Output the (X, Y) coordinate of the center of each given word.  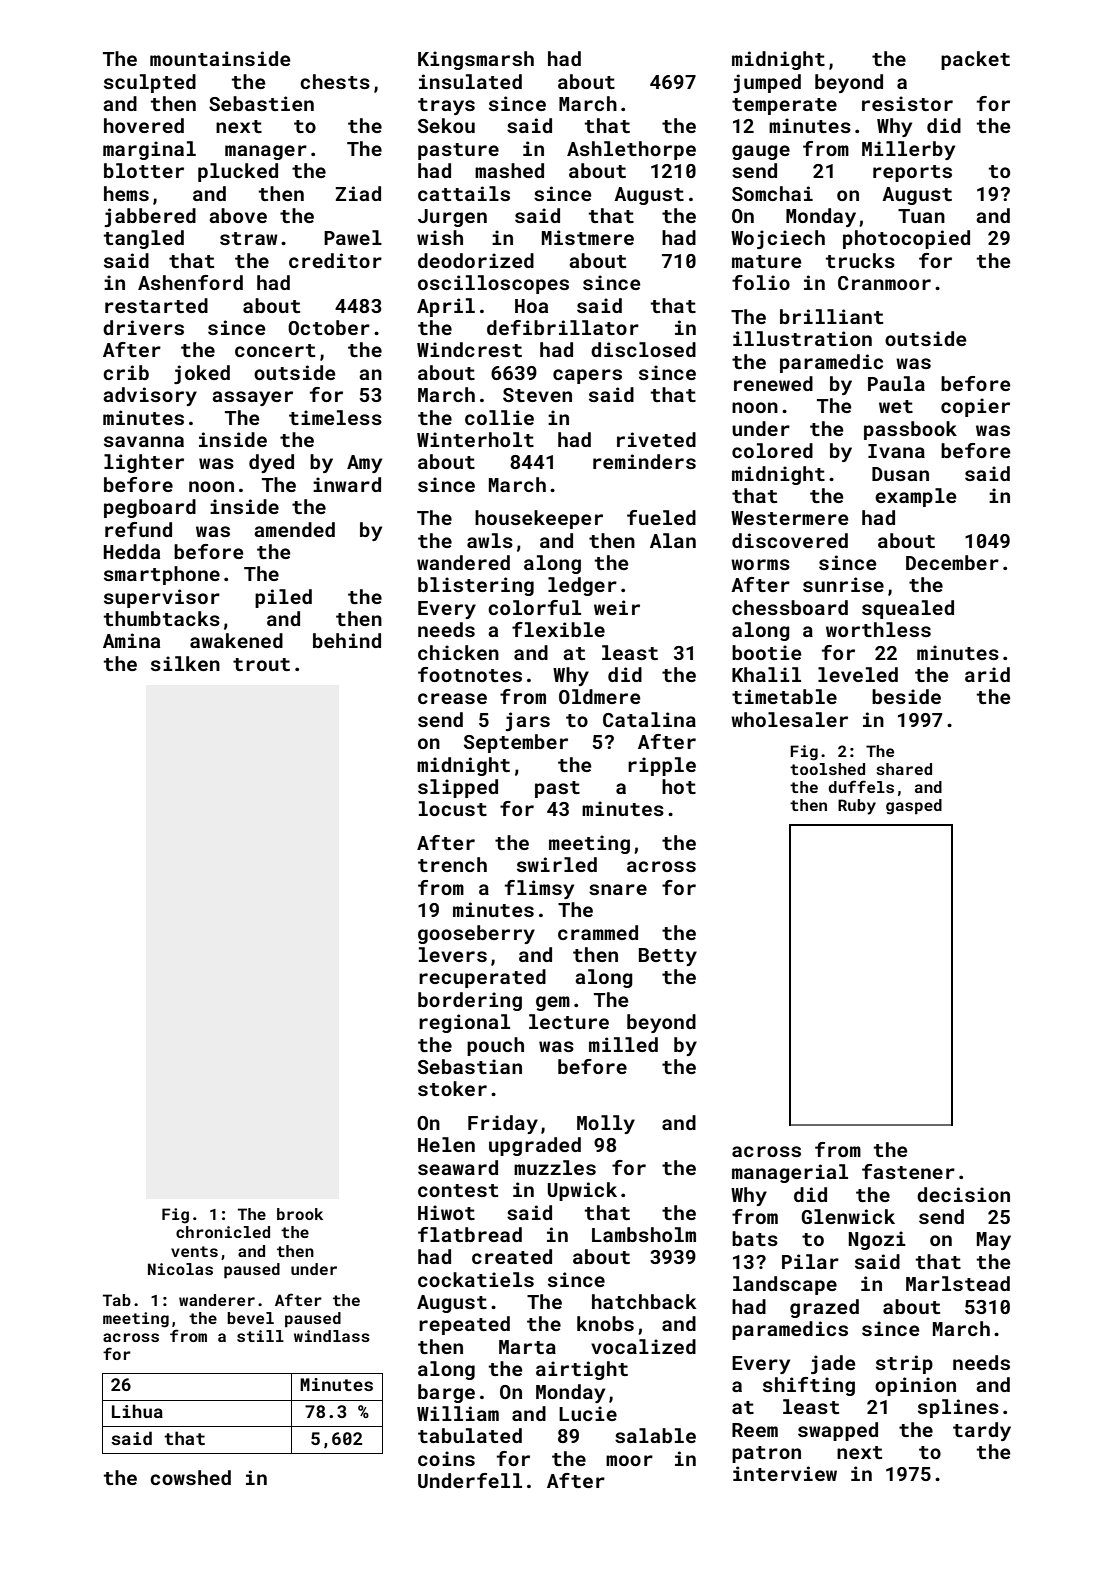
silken (185, 663)
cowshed (190, 1477)
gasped (914, 807)
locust (453, 808)
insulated (470, 81)
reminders (644, 461)
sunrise (843, 584)
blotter (144, 170)
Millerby (908, 150)
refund (138, 529)
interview (785, 1473)
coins (446, 1458)
